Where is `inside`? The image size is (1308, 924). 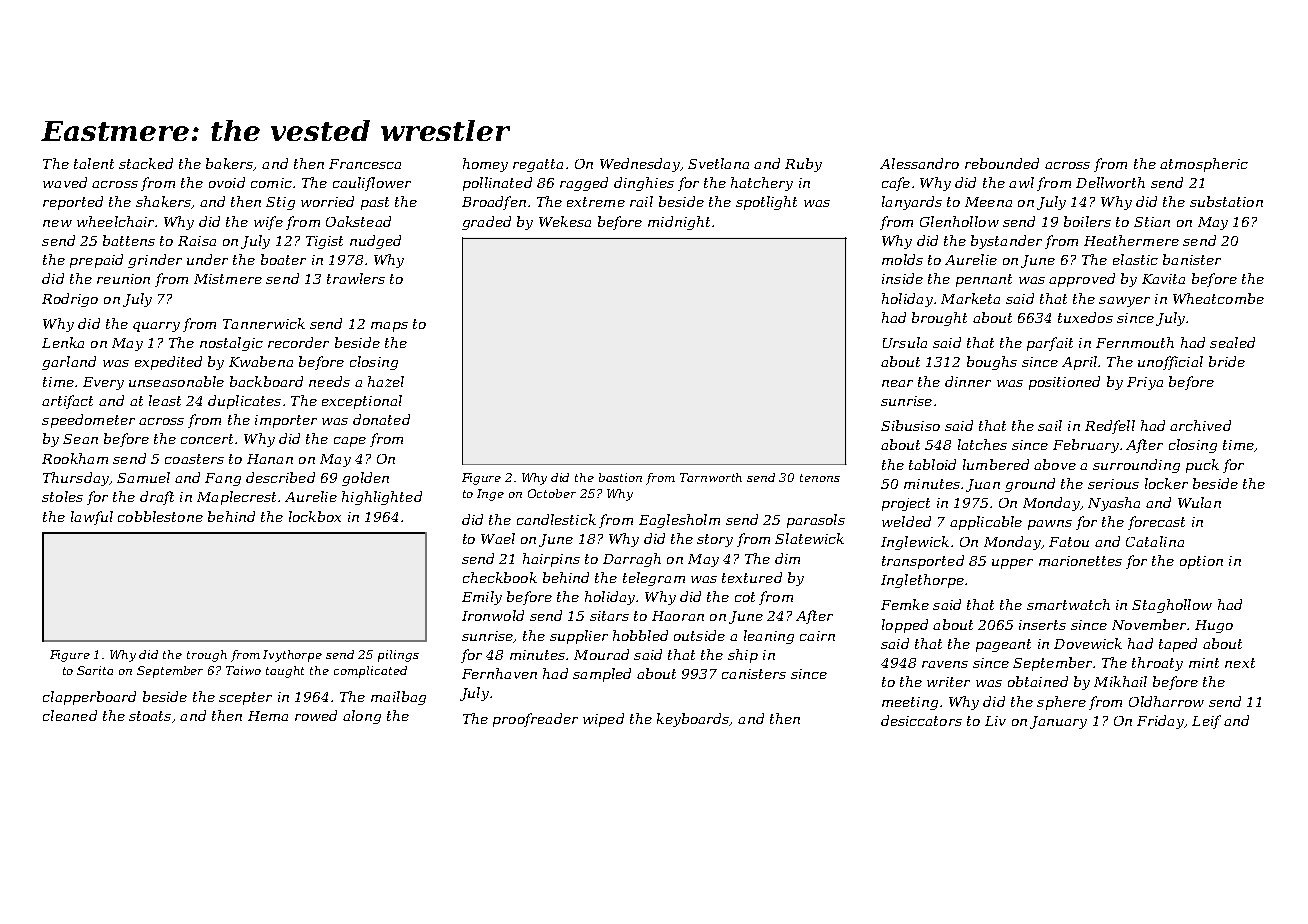
inside is located at coordinates (902, 278).
